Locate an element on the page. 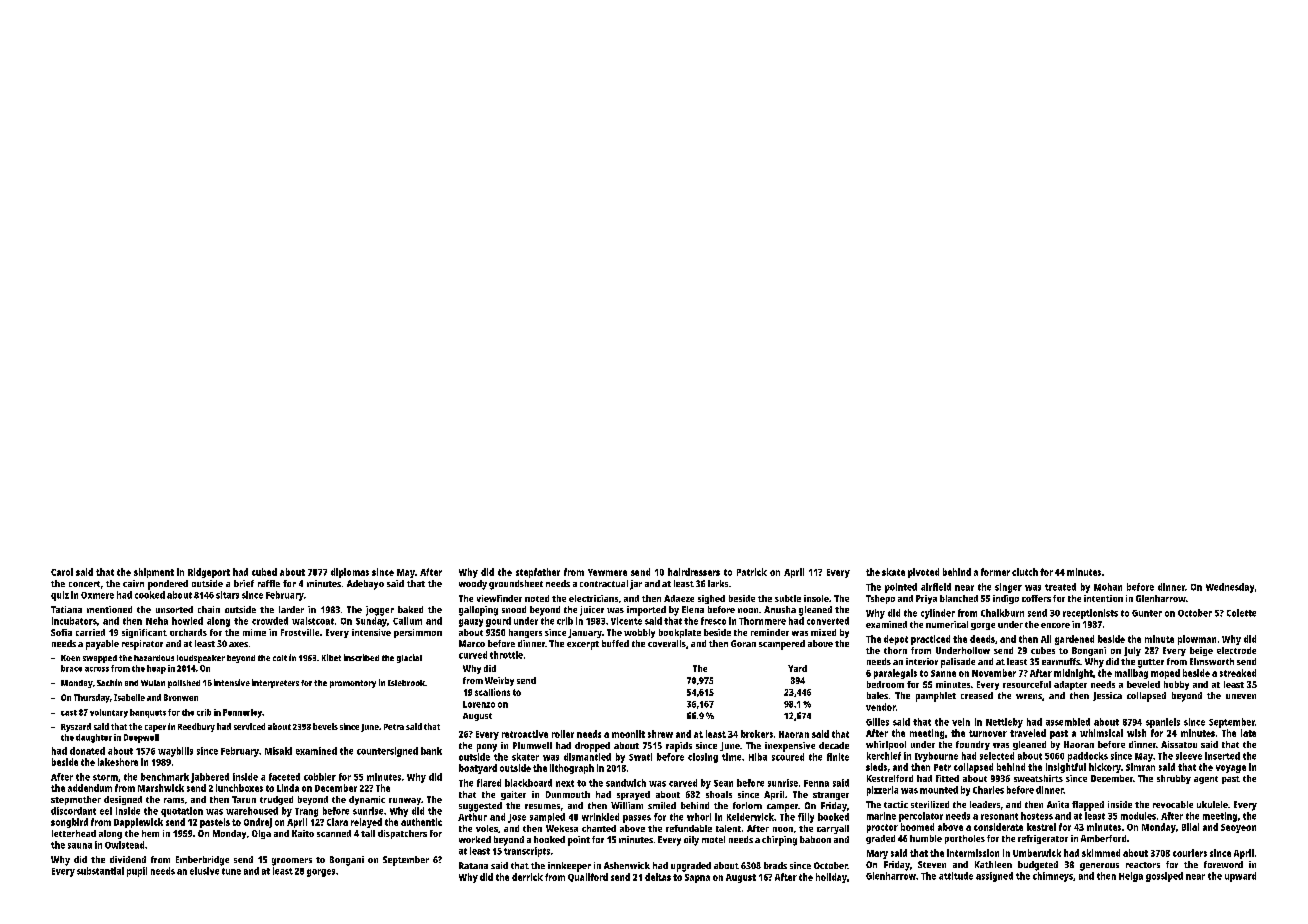  Lorenzo is located at coordinates (479, 704).
